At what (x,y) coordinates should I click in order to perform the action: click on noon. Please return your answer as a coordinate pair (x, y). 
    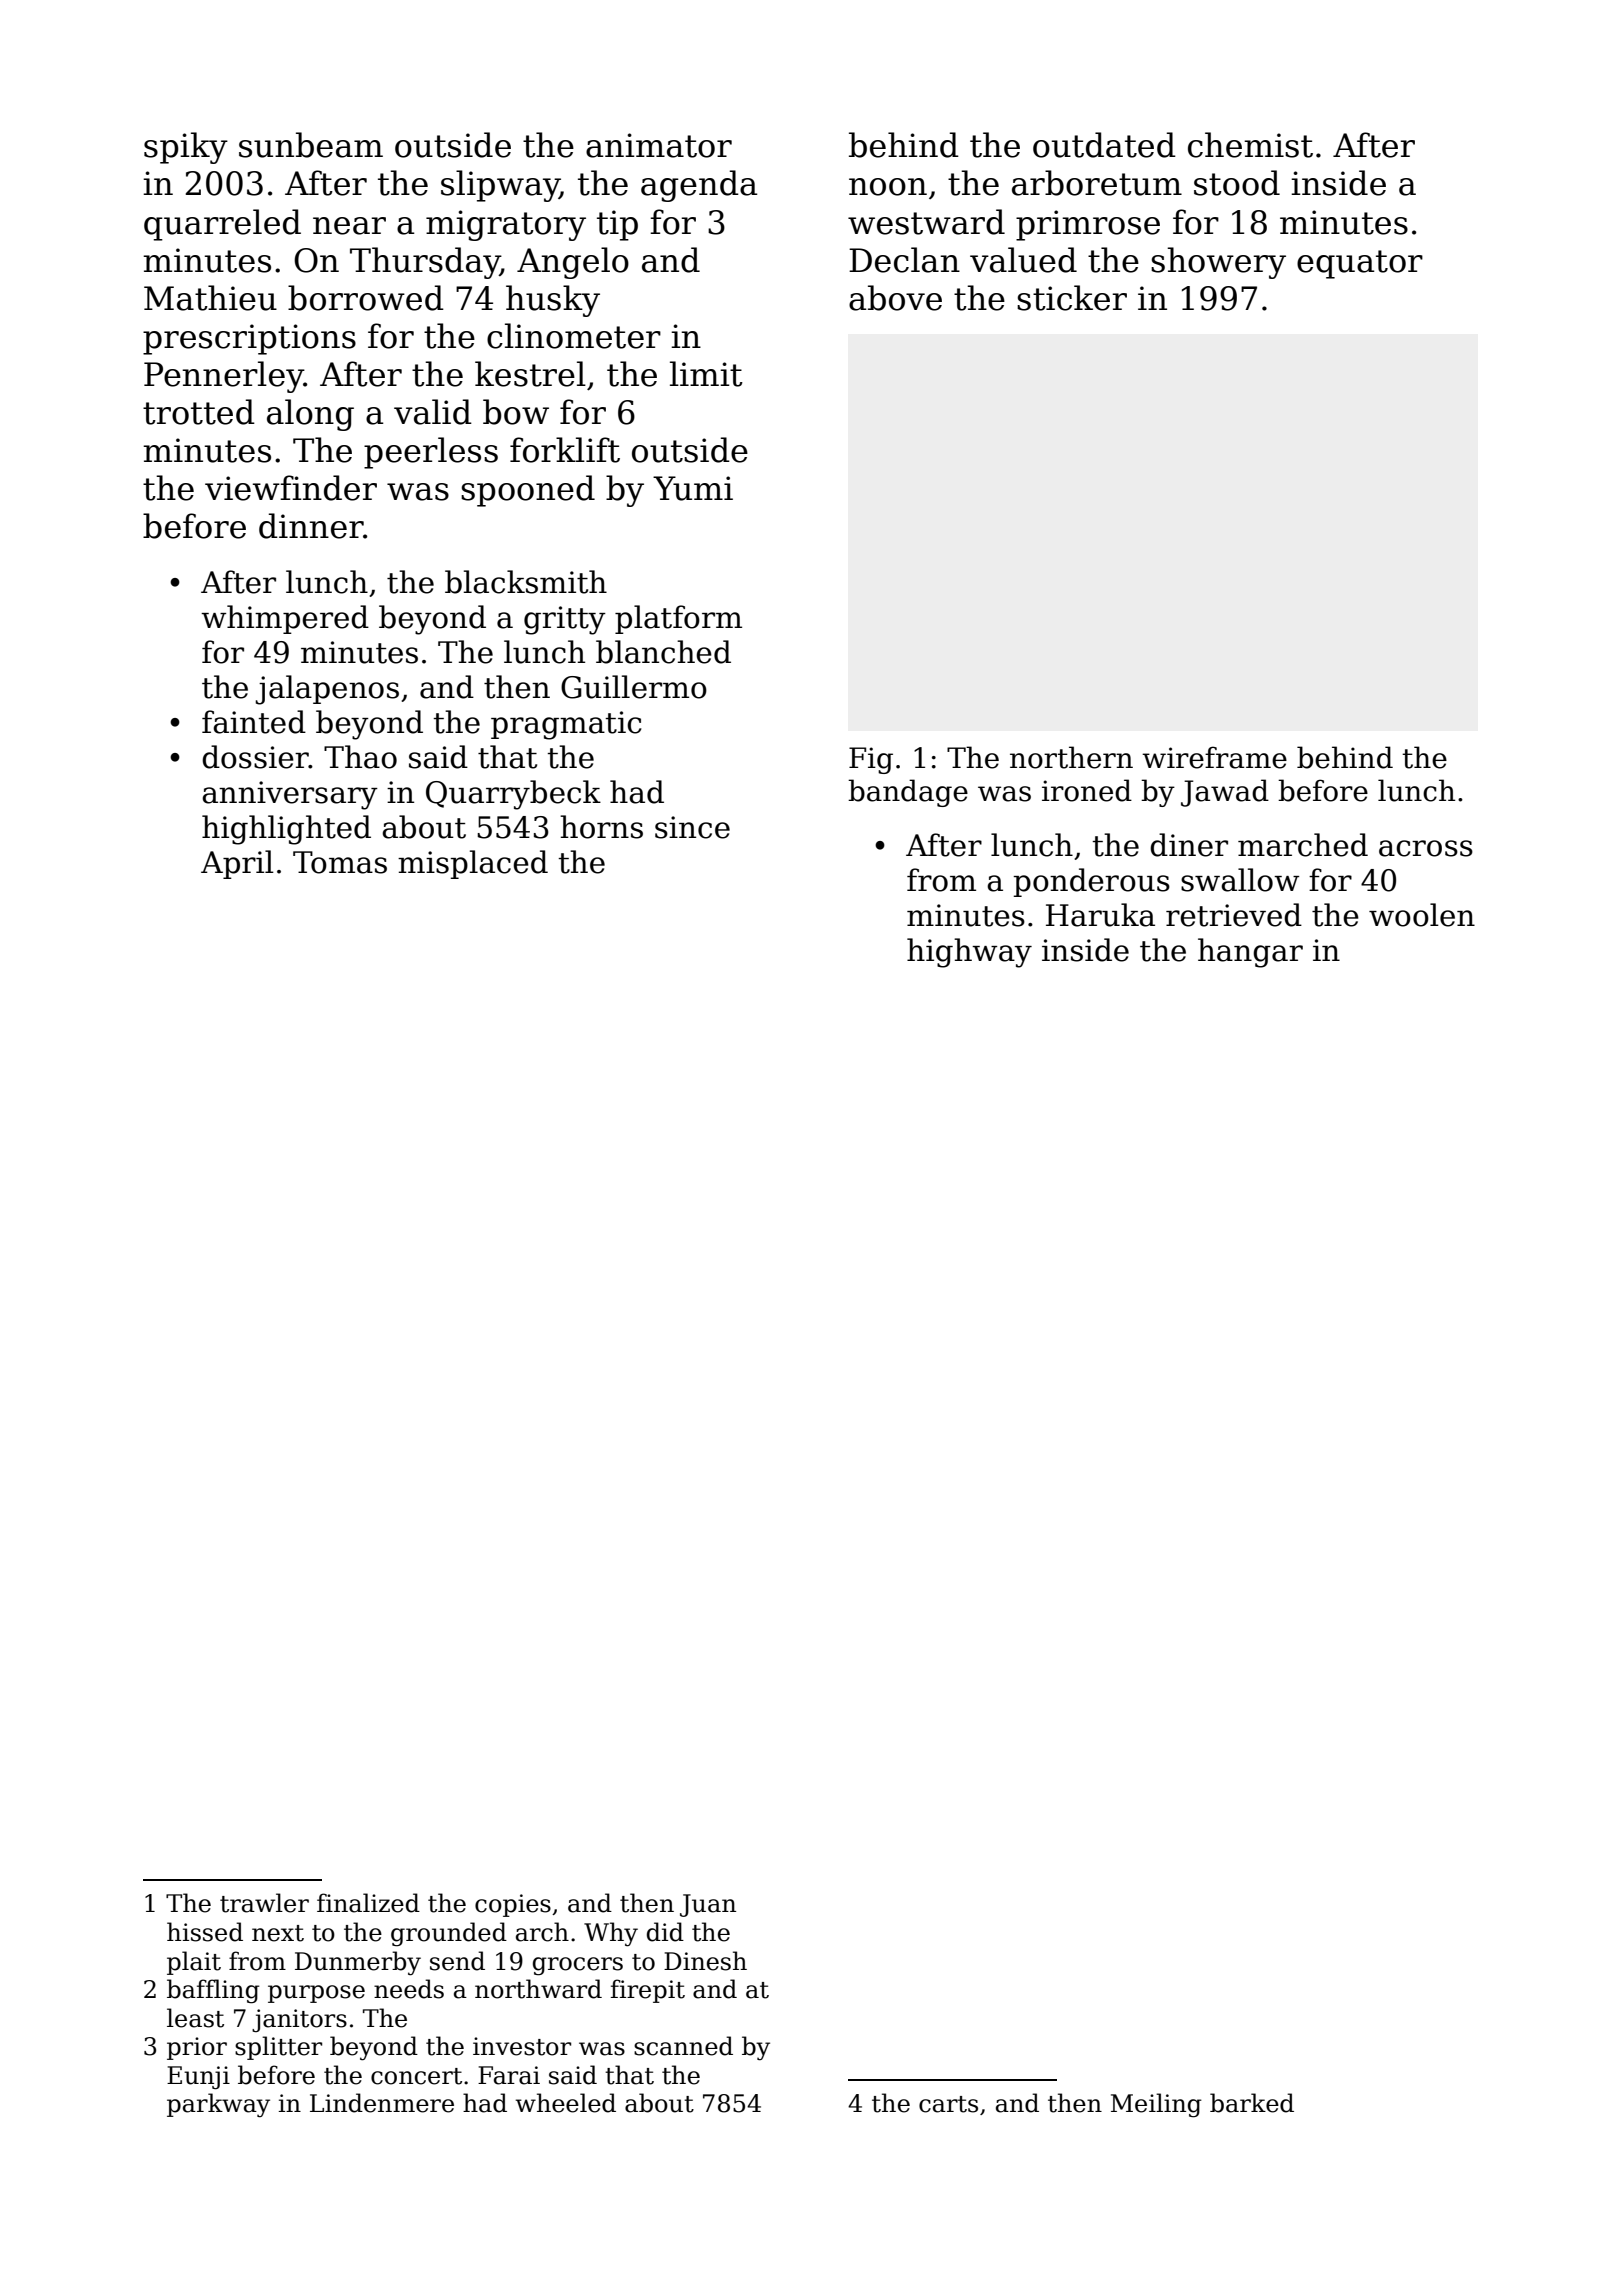
    Looking at the image, I should click on (888, 187).
